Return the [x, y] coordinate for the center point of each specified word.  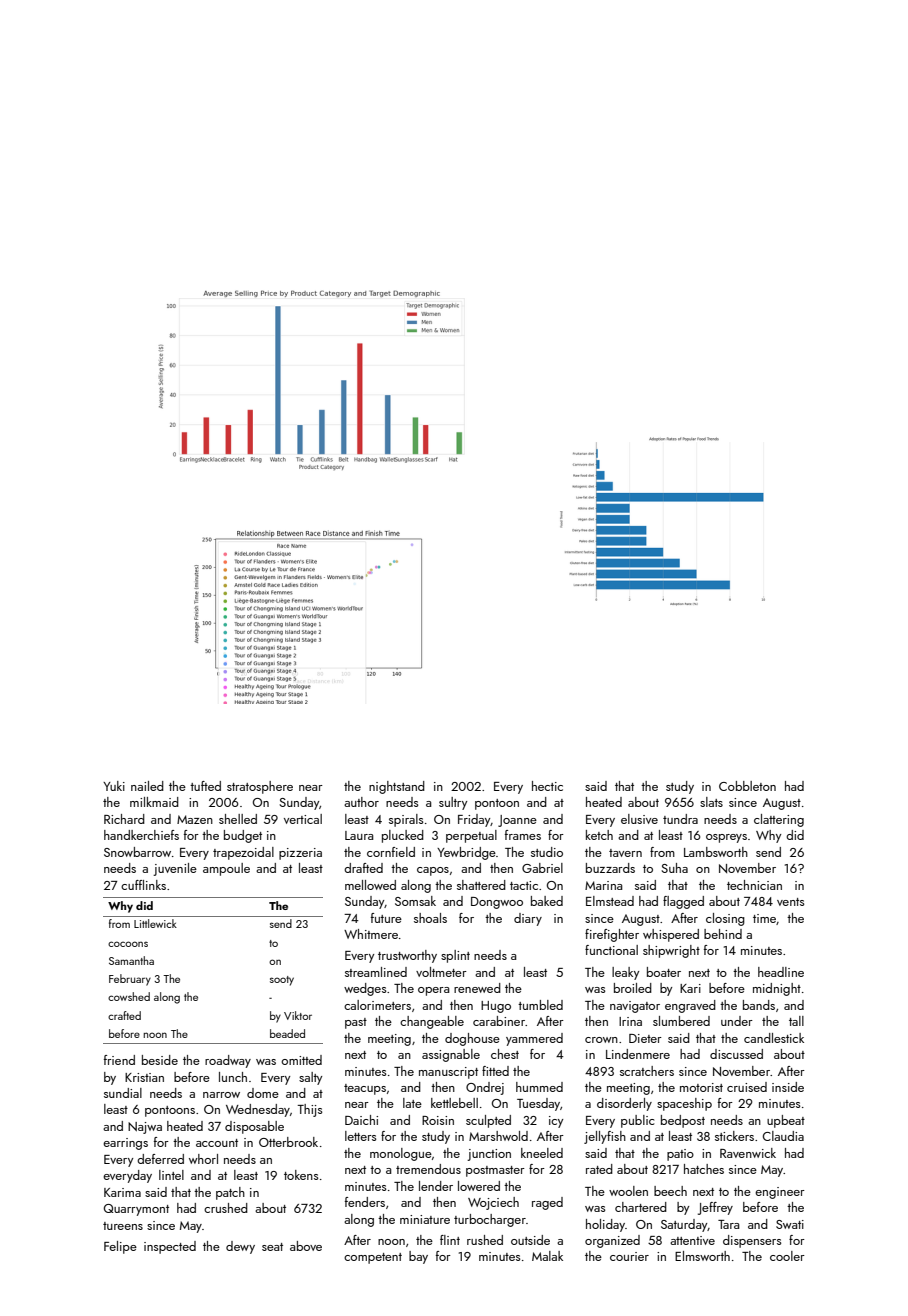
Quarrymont [136, 1210]
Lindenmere [638, 1054]
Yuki [114, 786]
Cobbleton [747, 786]
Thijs [309, 1110]
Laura [359, 835]
